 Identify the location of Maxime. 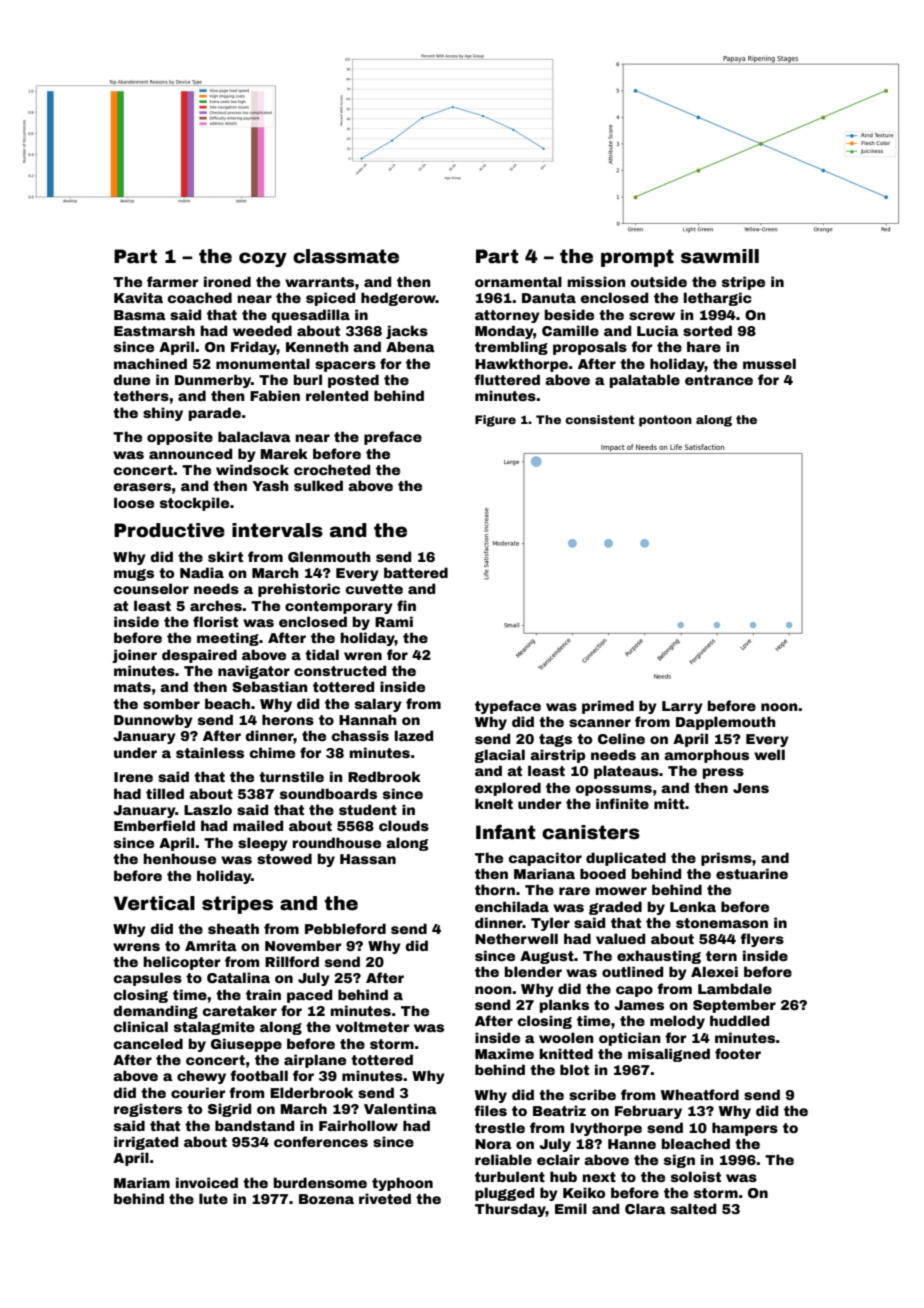
(504, 1053).
